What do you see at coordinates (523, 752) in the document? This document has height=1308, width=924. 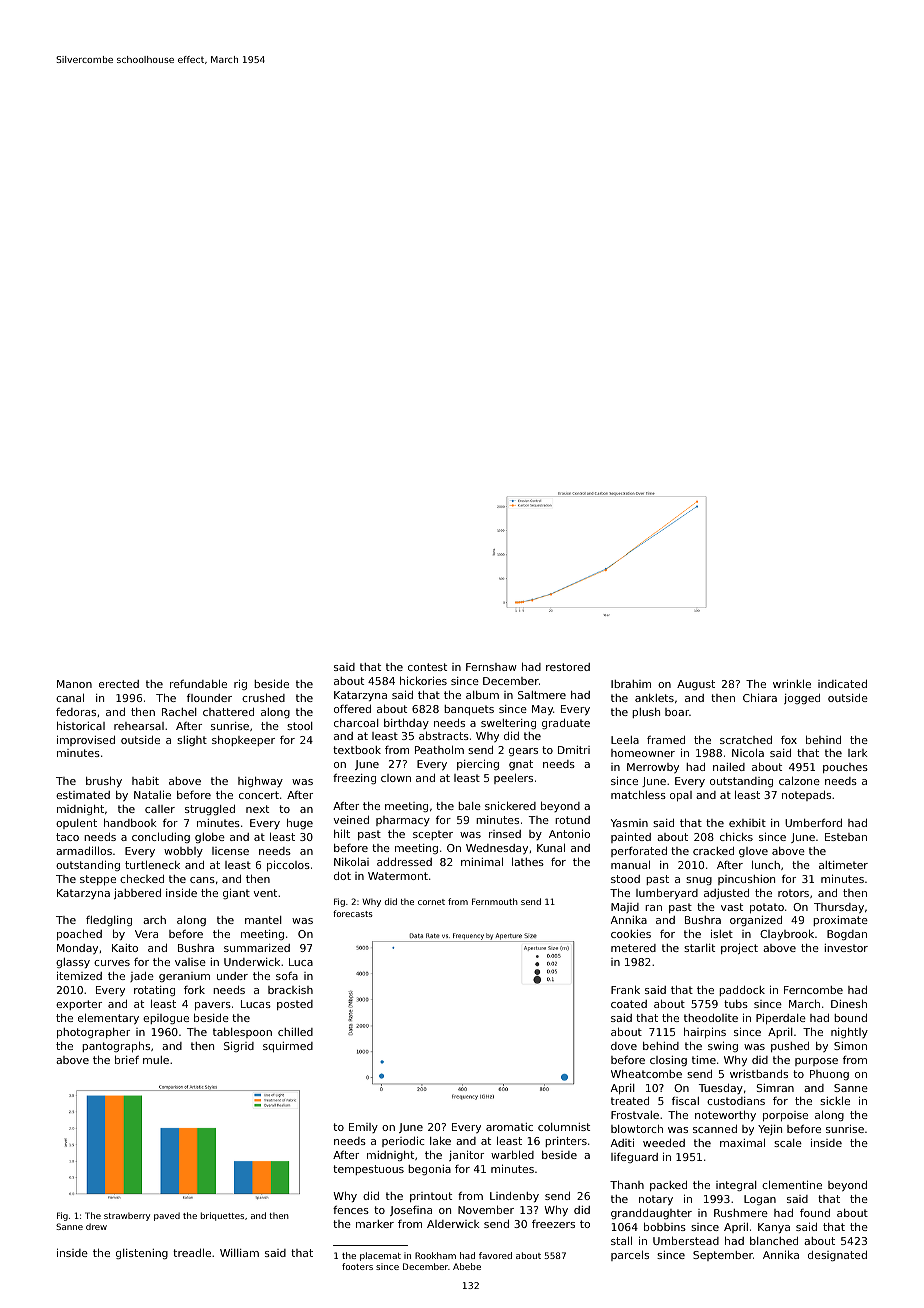 I see `gears` at bounding box center [523, 752].
